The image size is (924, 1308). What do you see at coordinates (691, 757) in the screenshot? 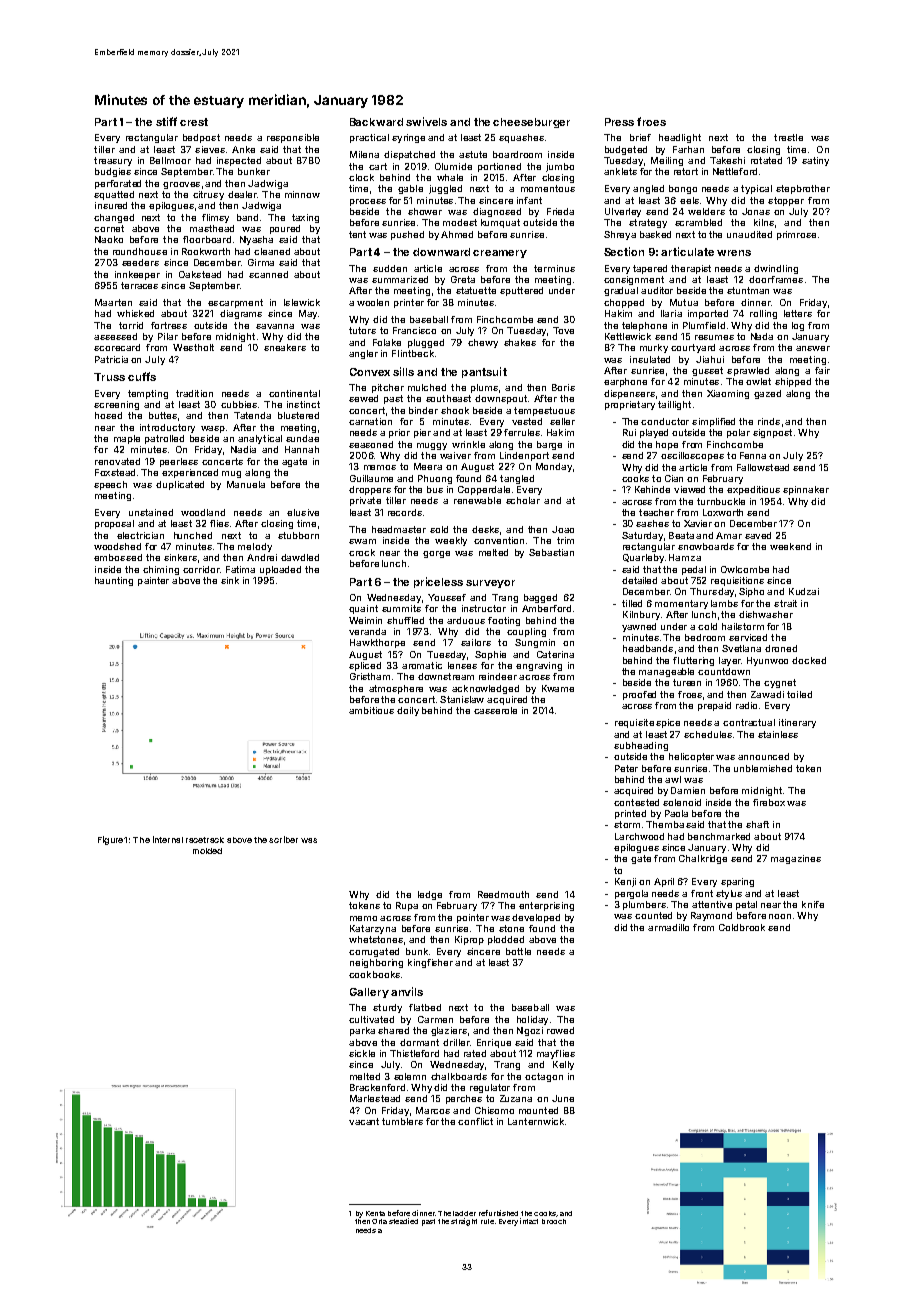
I see `helicopter` at bounding box center [691, 757].
